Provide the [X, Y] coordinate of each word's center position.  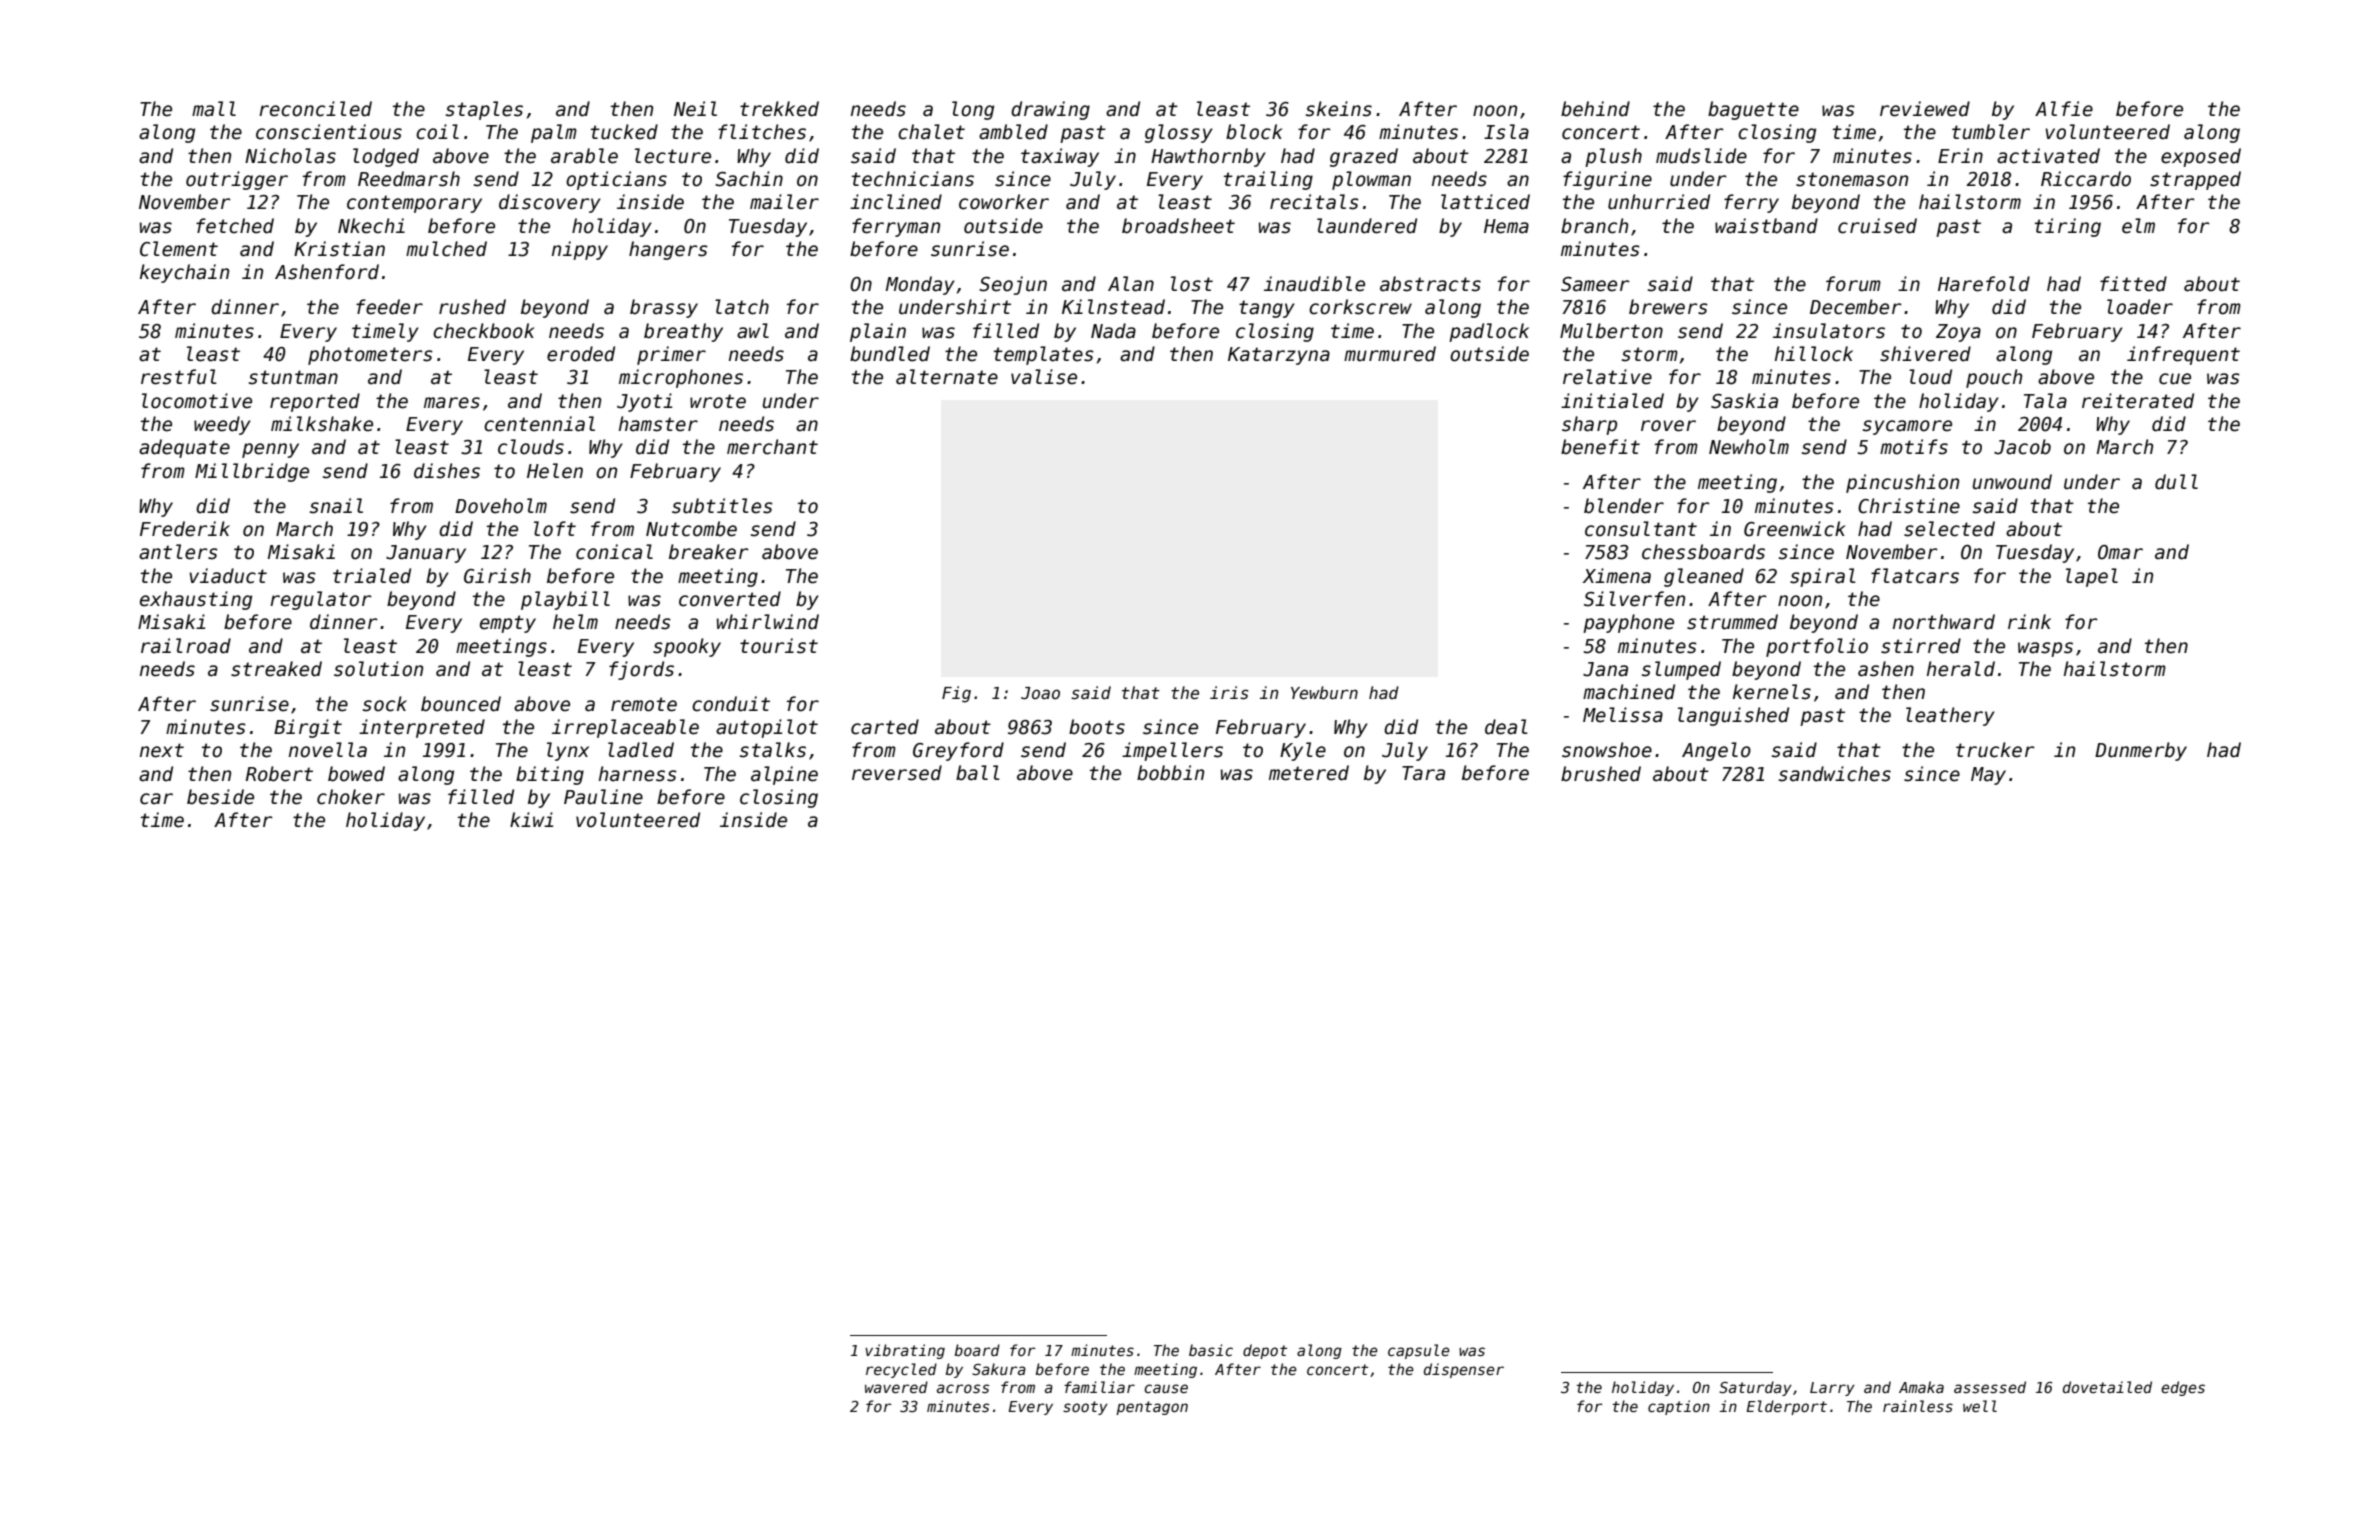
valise [1044, 377]
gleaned [1704, 577]
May [1988, 776]
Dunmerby [2141, 751]
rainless [1918, 1406]
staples [484, 110]
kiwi [531, 819]
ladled [641, 750]
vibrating [905, 1351]
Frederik [185, 529]
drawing [1050, 110]
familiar [1099, 1387]
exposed [2201, 157]
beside [220, 797]
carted [885, 727]
